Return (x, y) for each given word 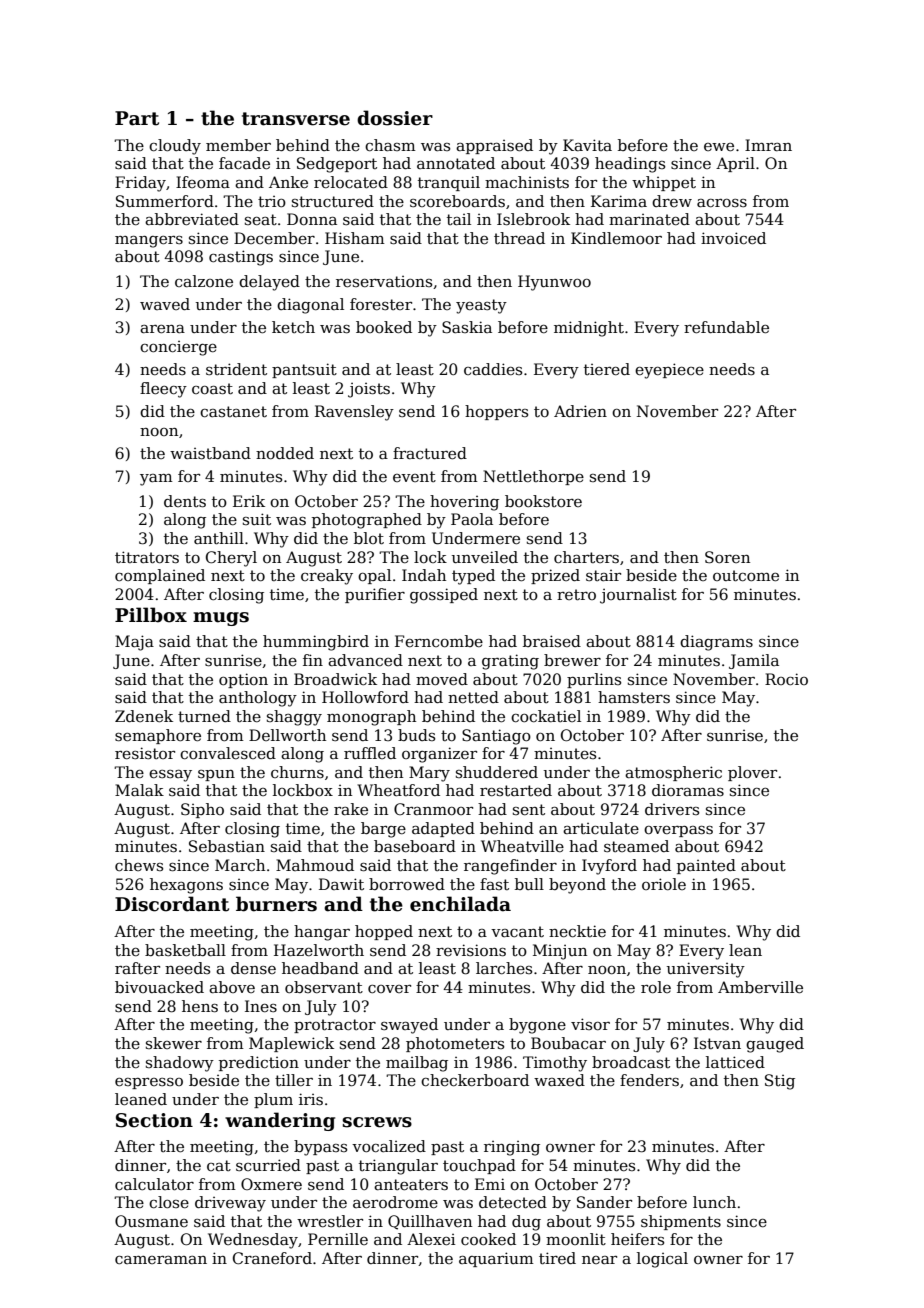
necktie (577, 931)
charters (586, 557)
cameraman (161, 1260)
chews (139, 865)
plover (752, 773)
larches (504, 968)
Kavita (587, 145)
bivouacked (159, 987)
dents (185, 501)
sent (529, 809)
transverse (296, 119)
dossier (395, 118)
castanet (233, 412)
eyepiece (669, 371)
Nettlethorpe (533, 477)
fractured (430, 453)
